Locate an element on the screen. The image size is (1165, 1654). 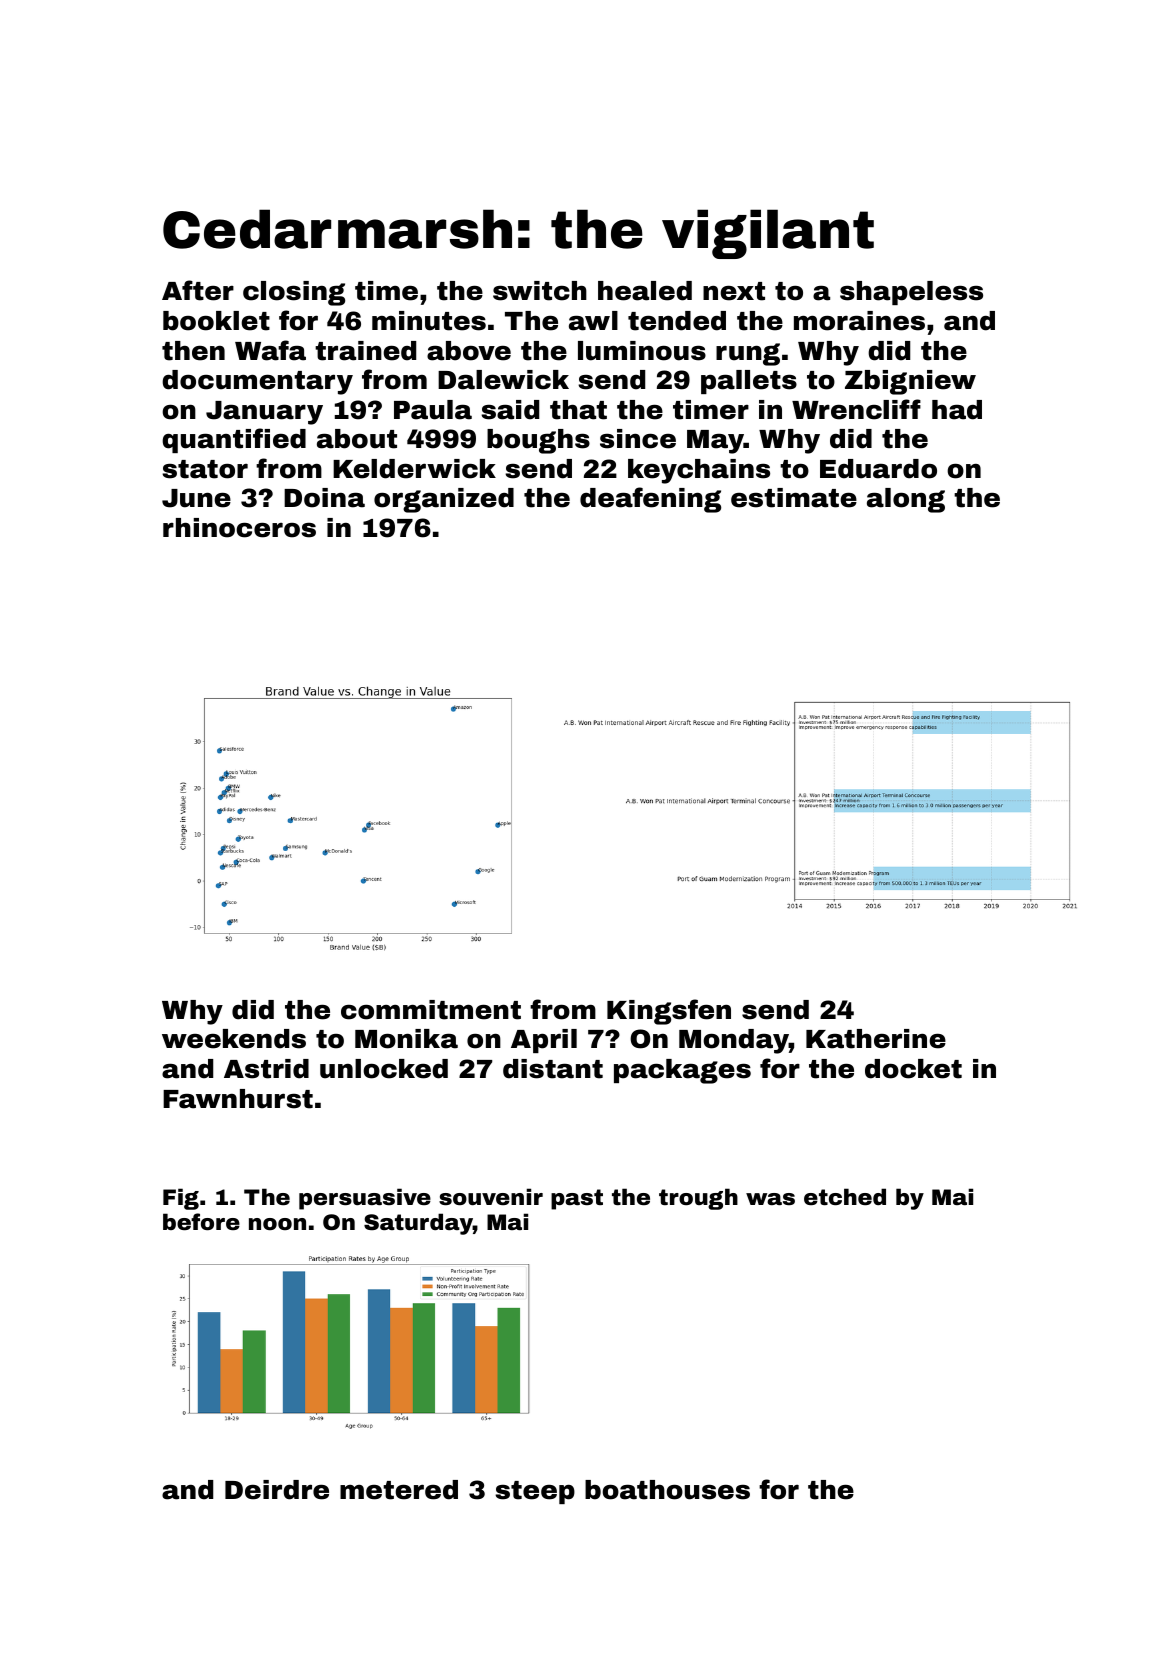
rhinoceros is located at coordinates (239, 528).
